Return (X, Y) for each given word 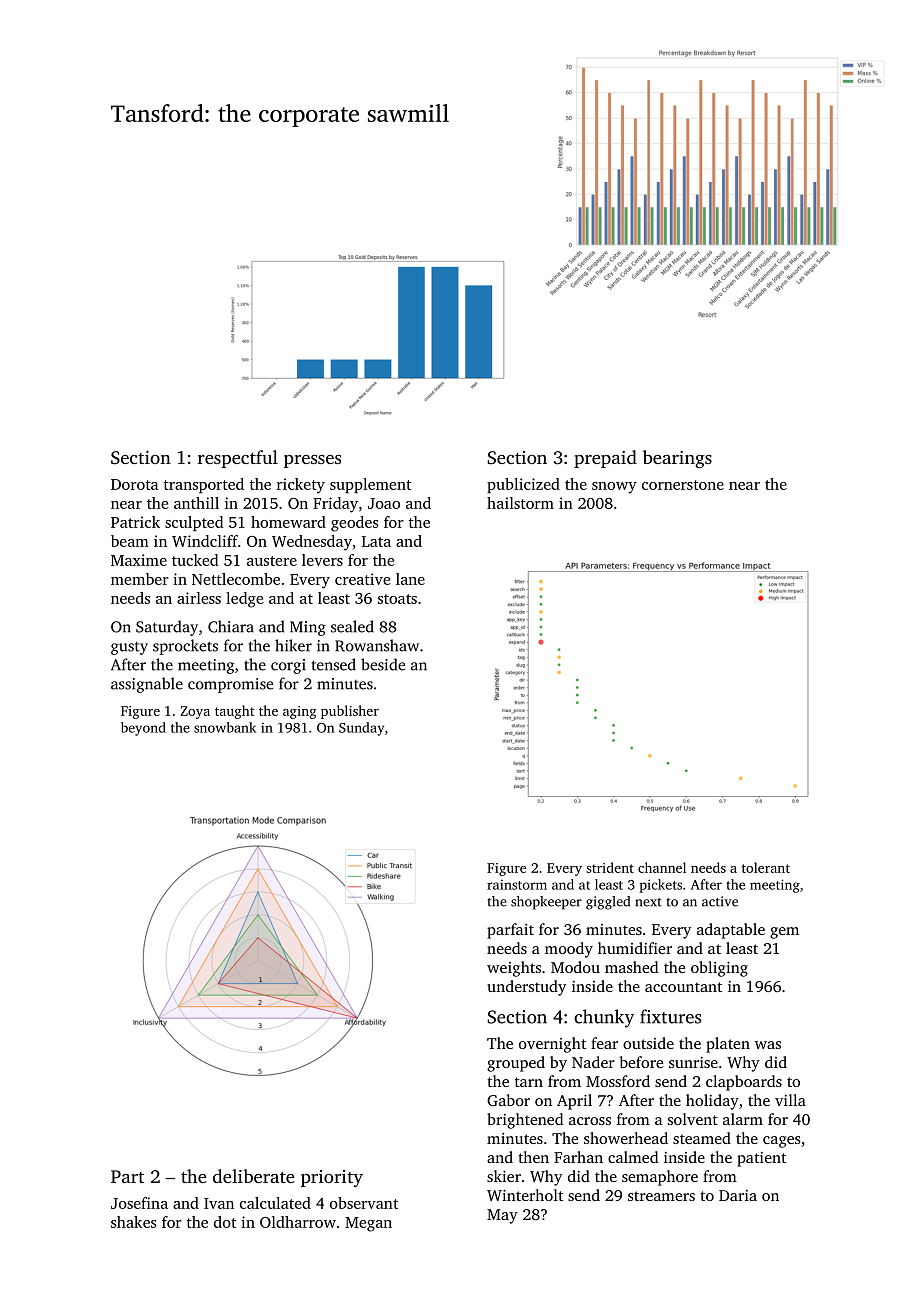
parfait (510, 931)
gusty (129, 648)
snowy (614, 488)
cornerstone (683, 485)
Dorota (134, 484)
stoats (397, 599)
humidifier (635, 948)
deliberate (254, 1176)
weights (514, 969)
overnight (552, 1045)
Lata (376, 541)
